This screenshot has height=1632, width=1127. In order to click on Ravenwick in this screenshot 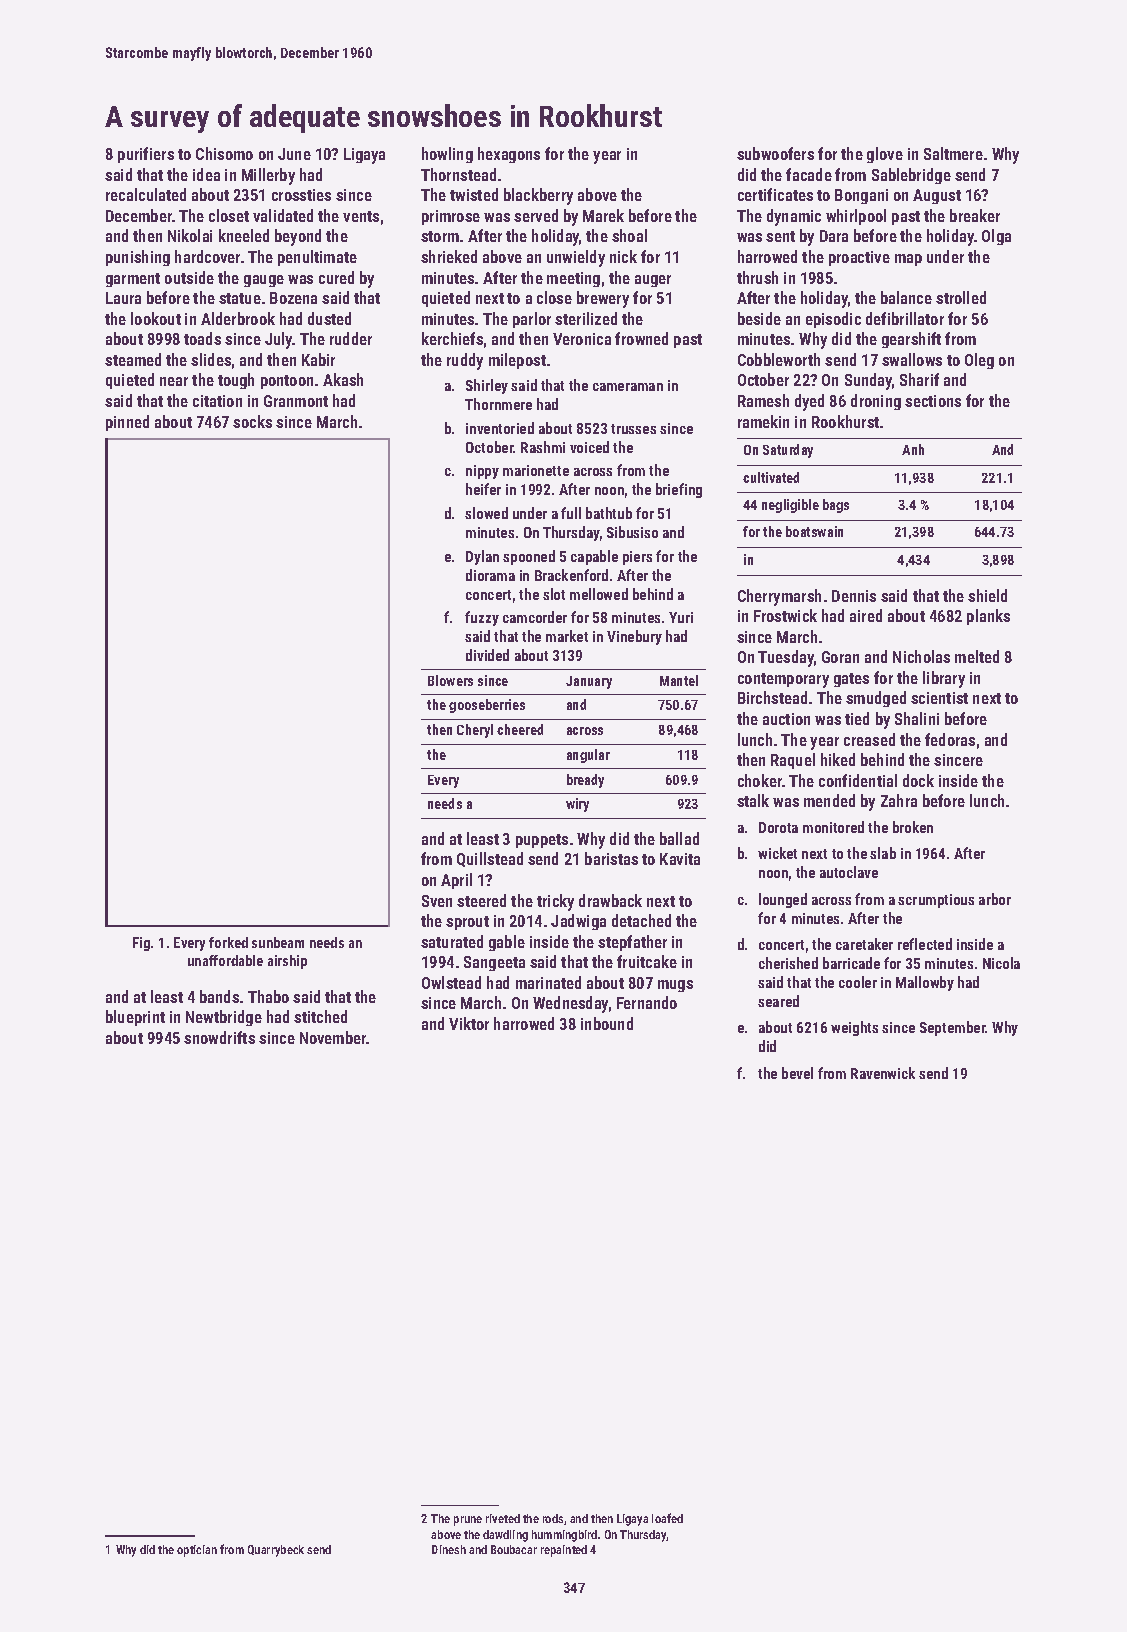, I will do `click(883, 1073)`.
